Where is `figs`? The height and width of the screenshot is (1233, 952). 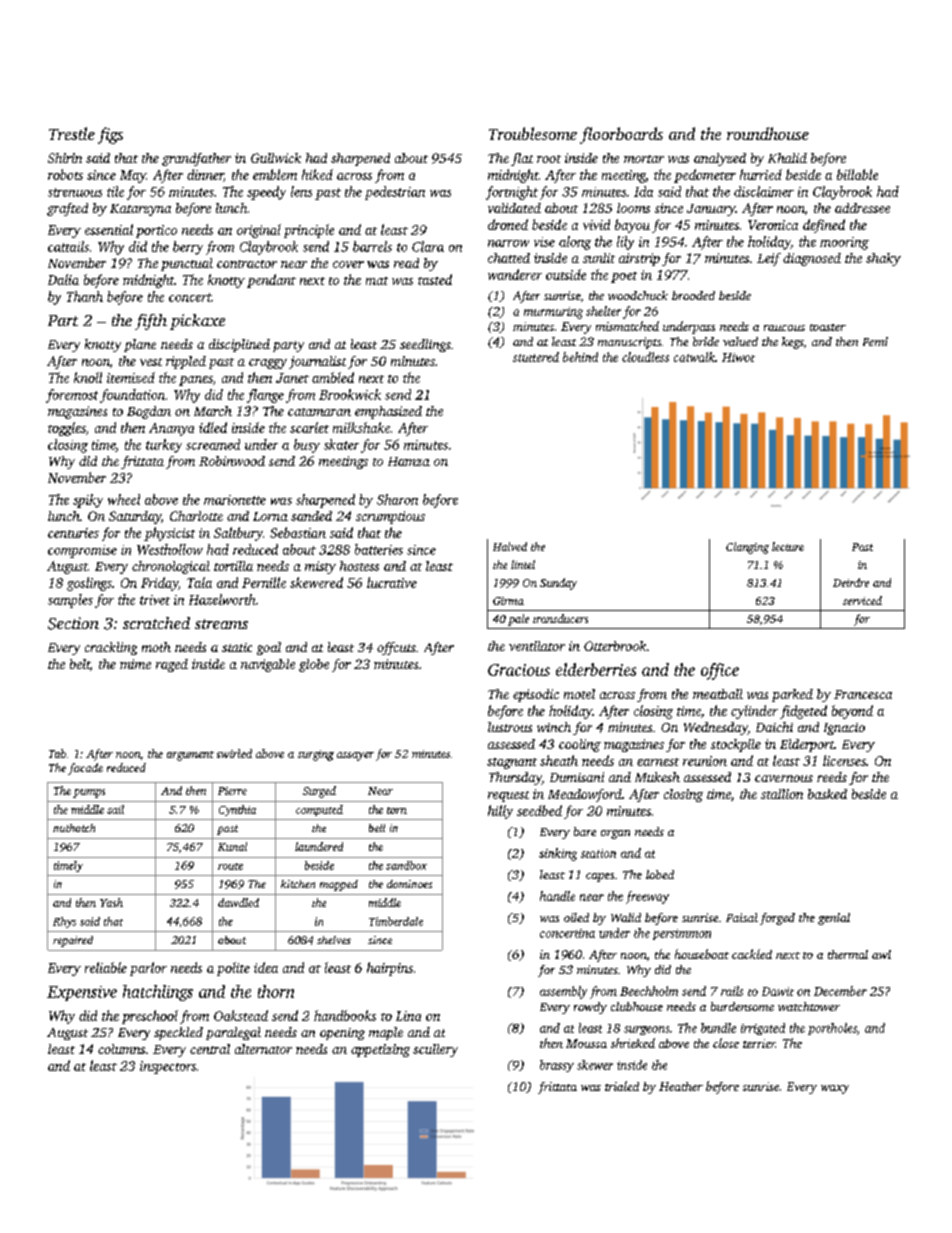
figs is located at coordinates (110, 135).
